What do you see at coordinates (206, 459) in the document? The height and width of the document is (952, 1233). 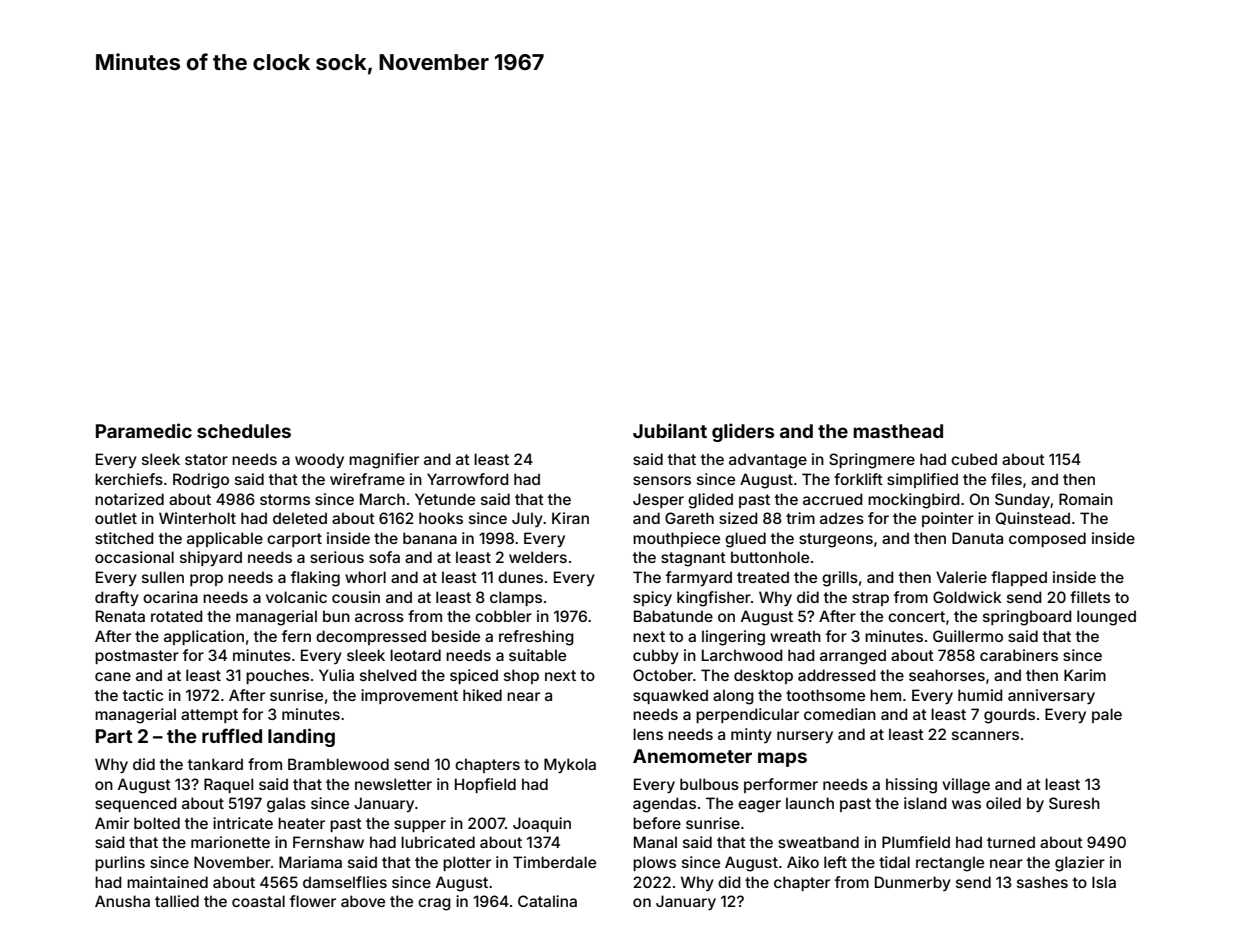 I see `stator` at bounding box center [206, 459].
